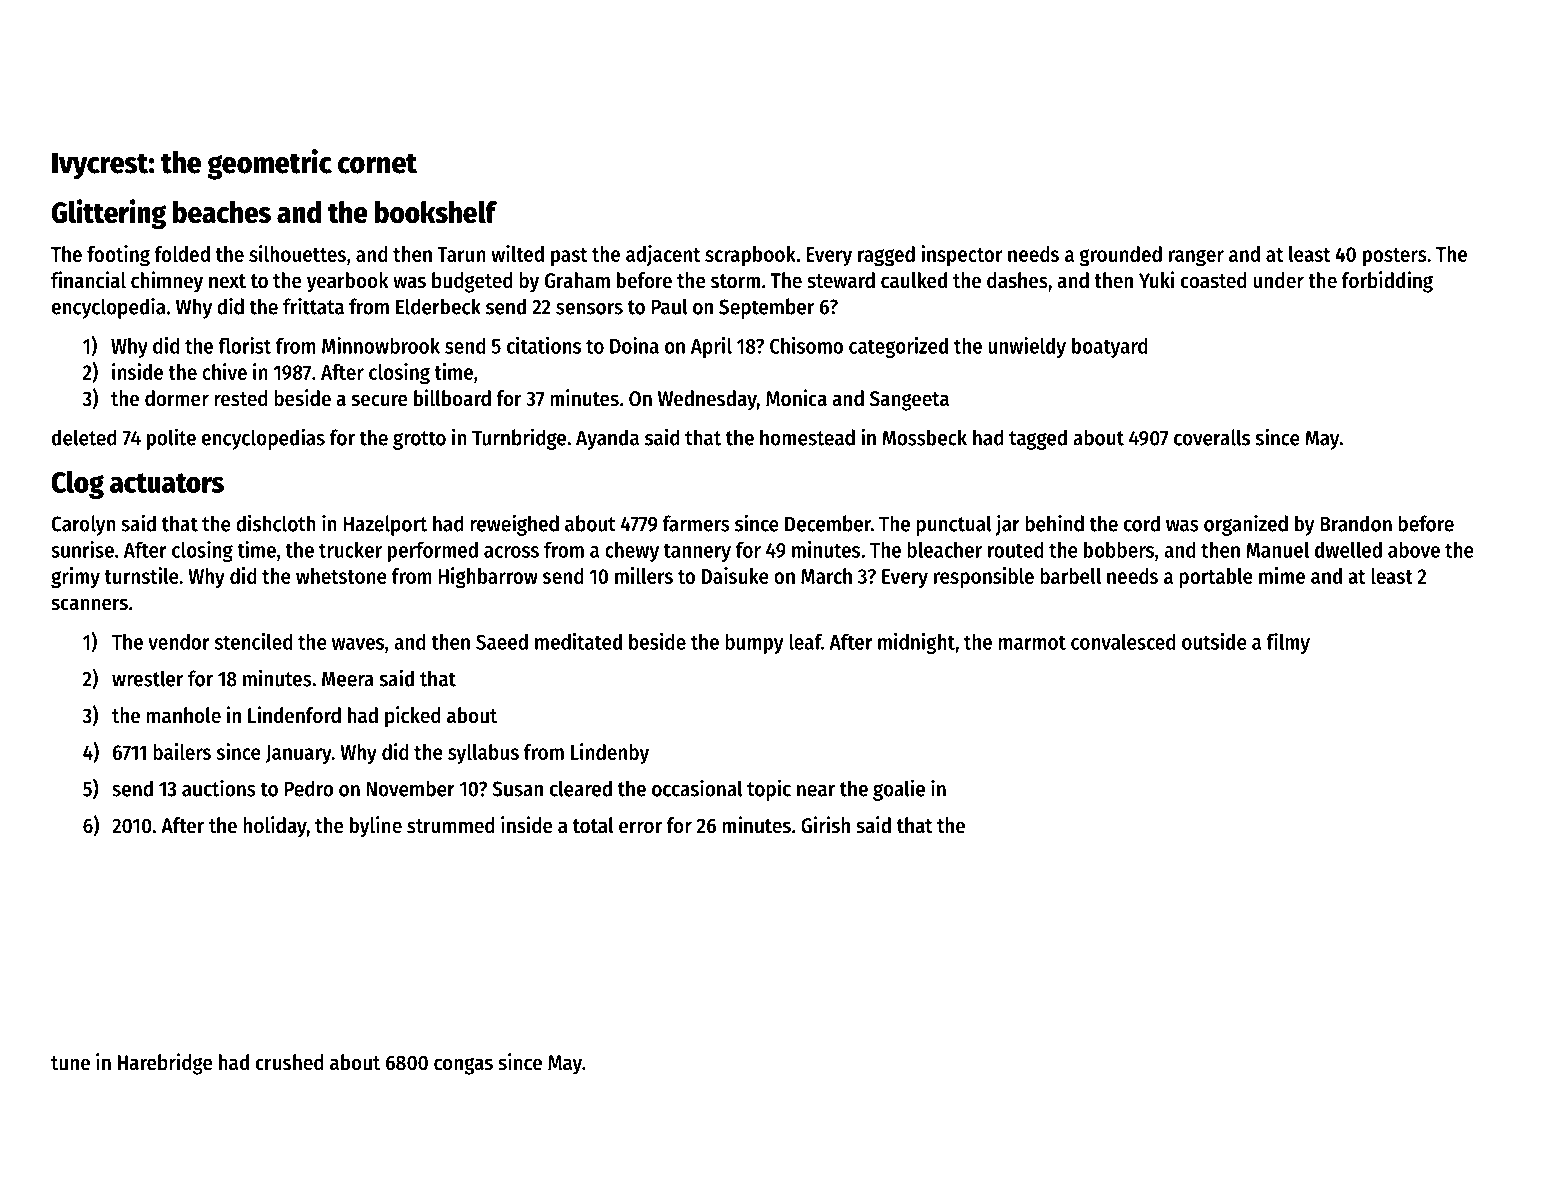 This screenshot has width=1547, height=1195. I want to click on forbidding, so click(1387, 282).
